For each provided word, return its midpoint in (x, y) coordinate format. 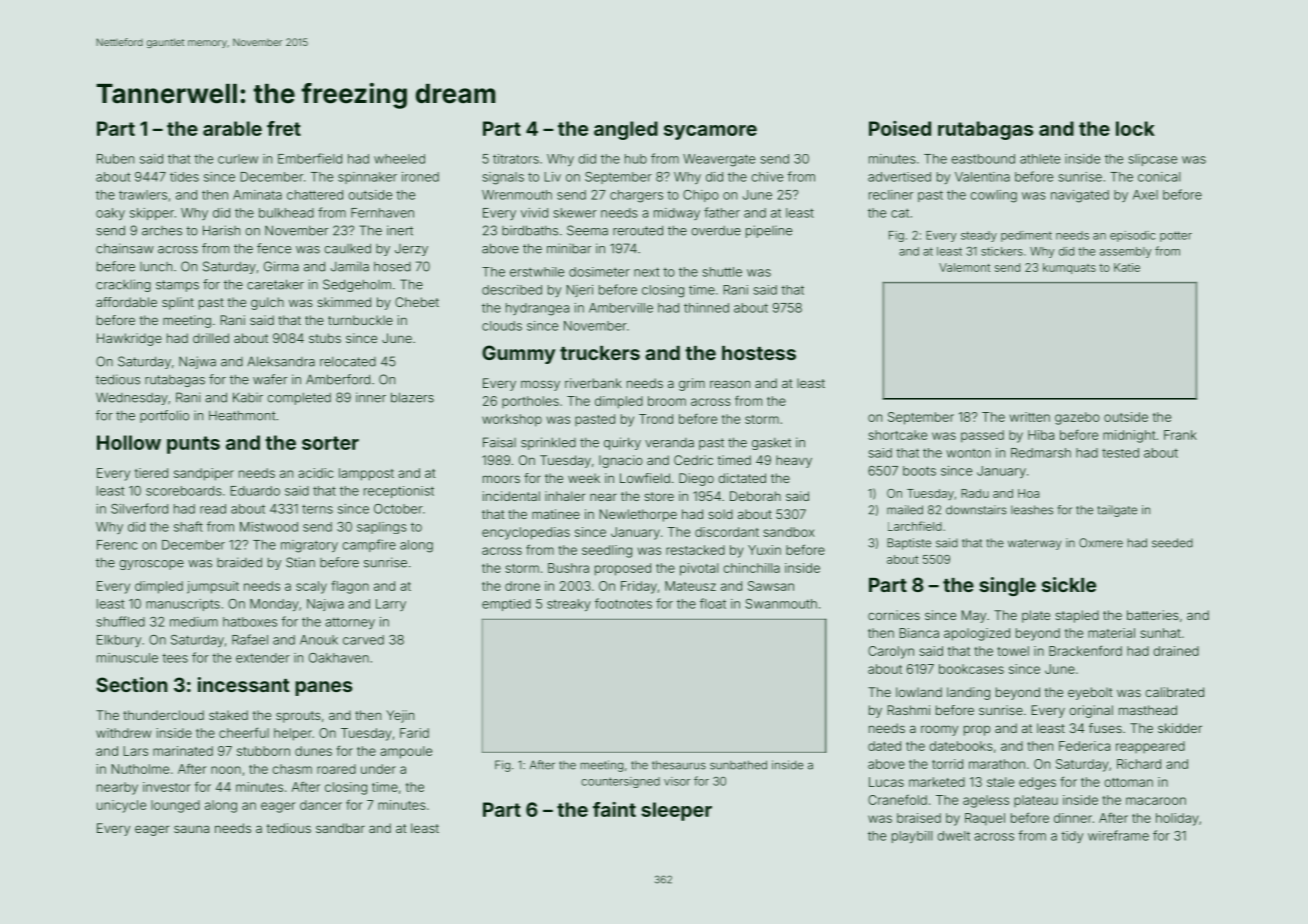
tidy (1072, 837)
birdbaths (530, 230)
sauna (191, 829)
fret (284, 128)
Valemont (964, 267)
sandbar (340, 828)
